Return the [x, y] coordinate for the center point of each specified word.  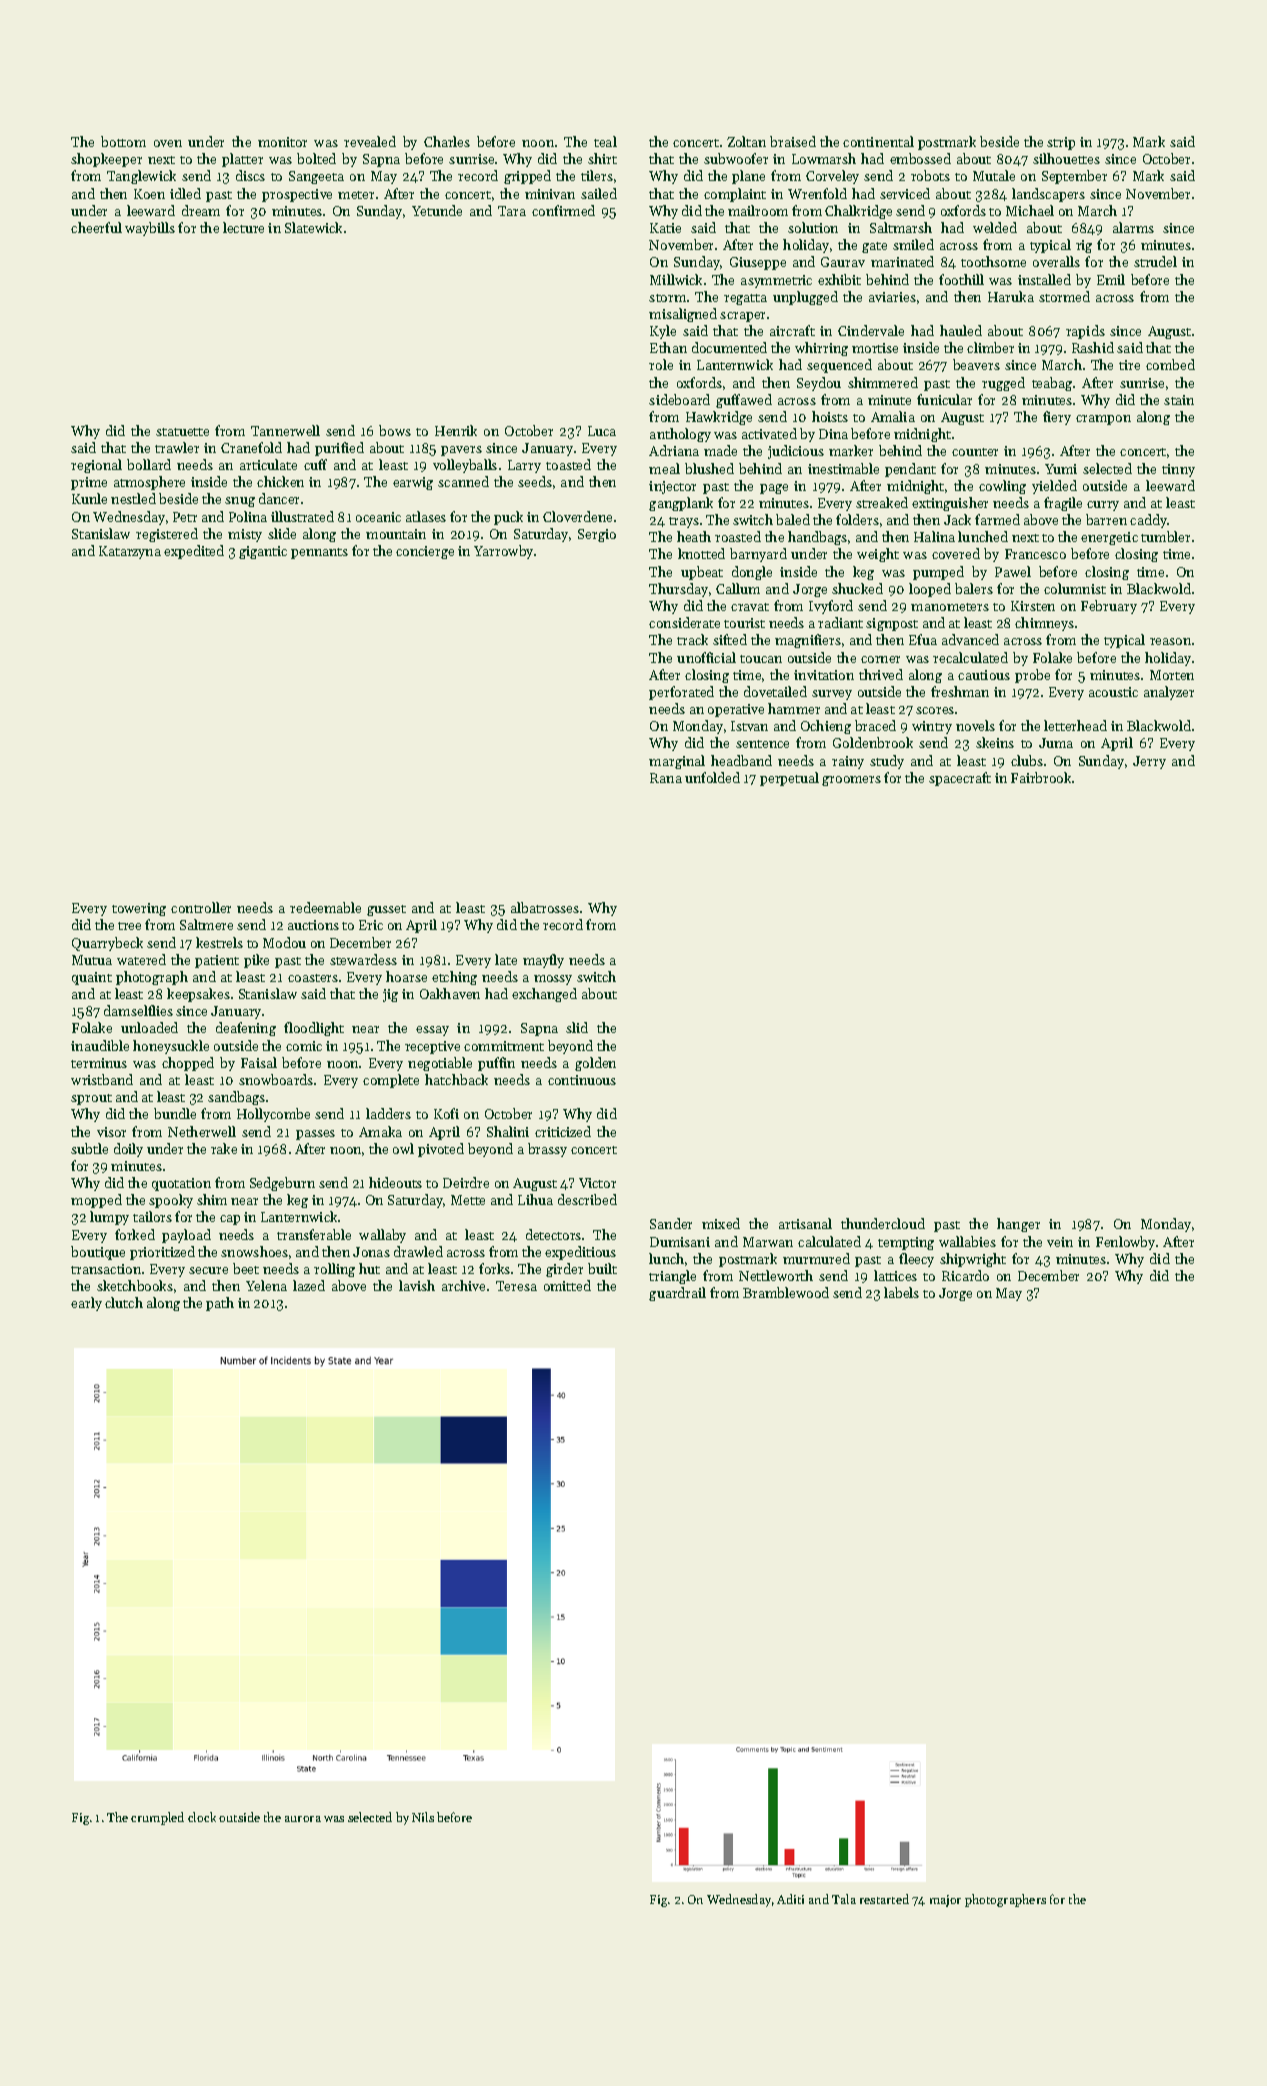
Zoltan [746, 141]
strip [1061, 143]
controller [201, 907]
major [945, 1901]
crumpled [157, 1818]
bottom [123, 141]
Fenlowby [1125, 1243]
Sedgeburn [282, 1184]
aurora [303, 1819]
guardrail [677, 1294]
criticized [563, 1131]
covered [956, 553]
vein [1060, 1242]
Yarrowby [503, 552]
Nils [423, 1817]
